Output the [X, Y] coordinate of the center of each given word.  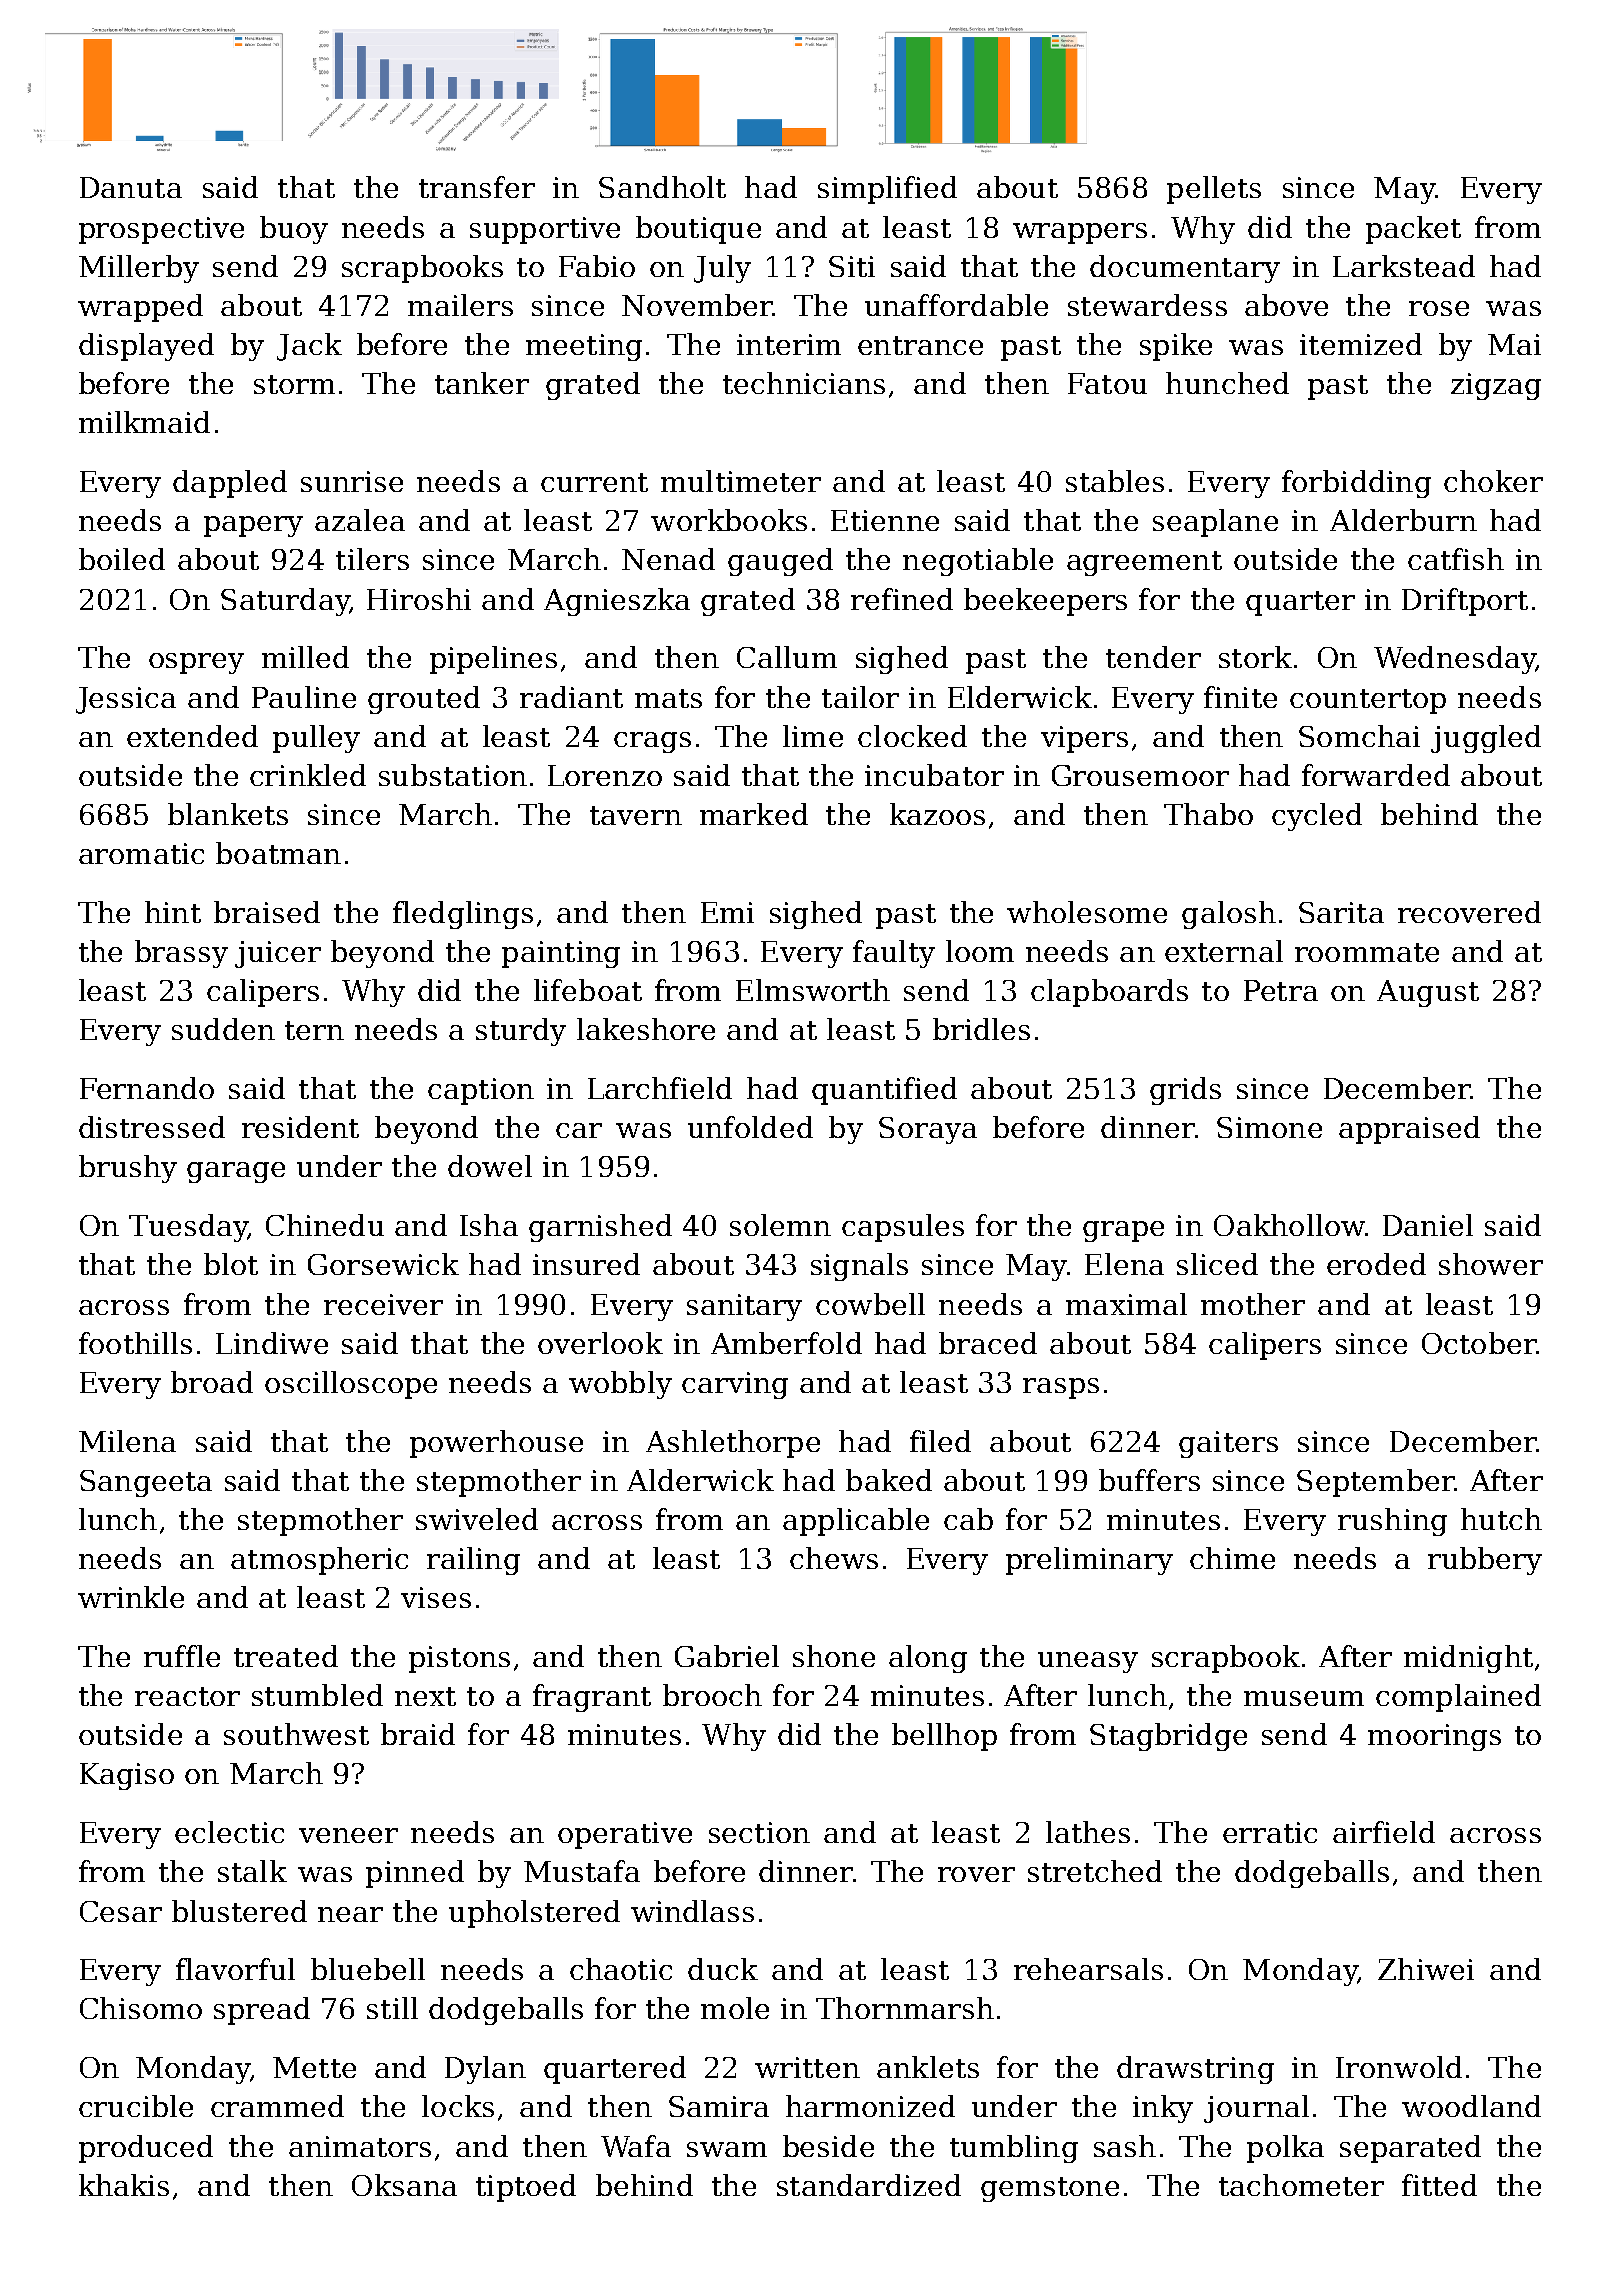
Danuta [131, 187]
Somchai [1359, 736]
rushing [1392, 1522]
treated [286, 1656]
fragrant [592, 1698]
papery [253, 526]
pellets [1214, 190]
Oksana [404, 2185]
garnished [600, 1228]
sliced [1217, 1264]
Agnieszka [617, 602]
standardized [869, 2185]
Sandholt [662, 187]
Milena [127, 1441]
